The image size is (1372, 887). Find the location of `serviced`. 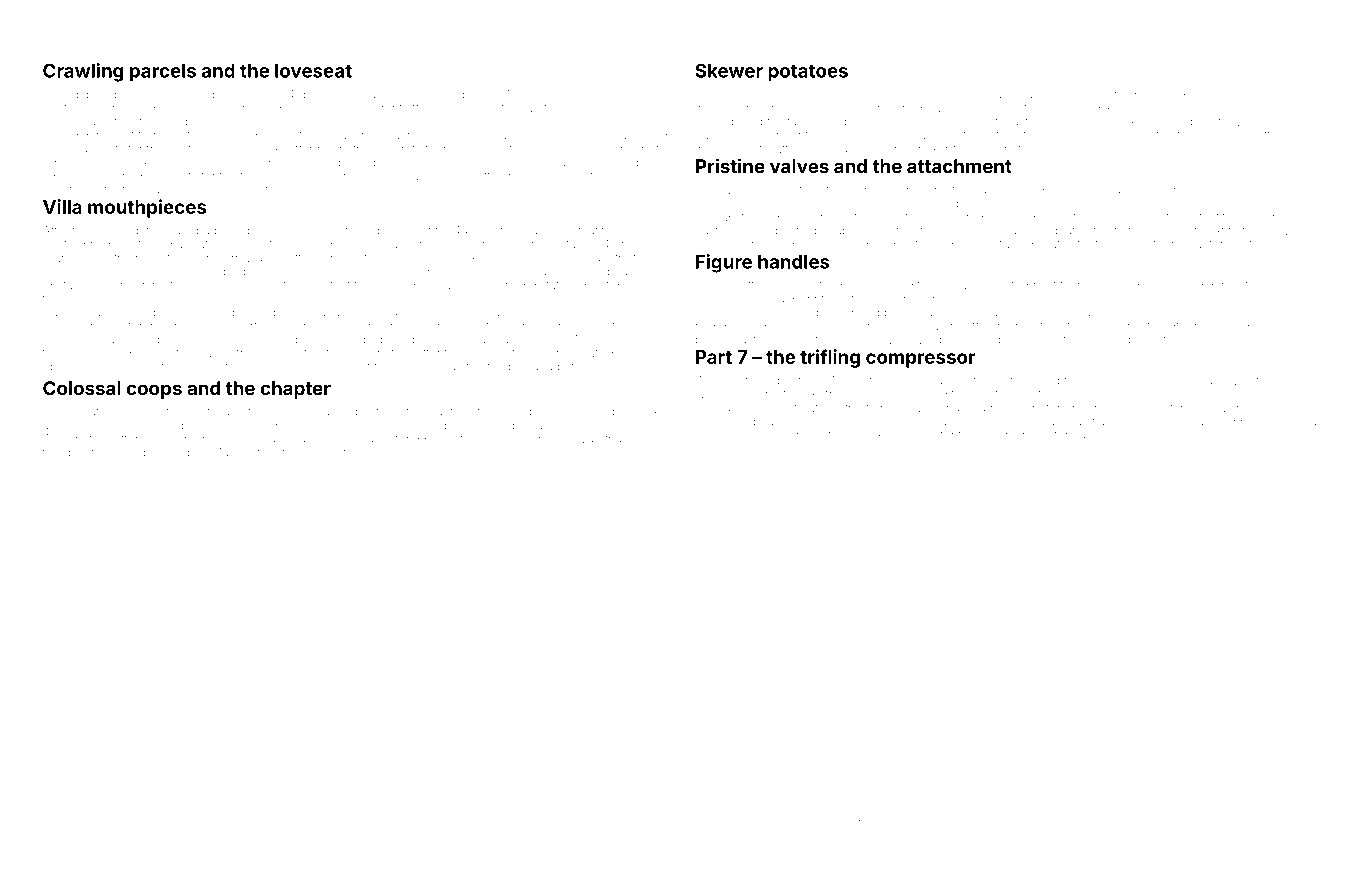

serviced is located at coordinates (726, 834).
